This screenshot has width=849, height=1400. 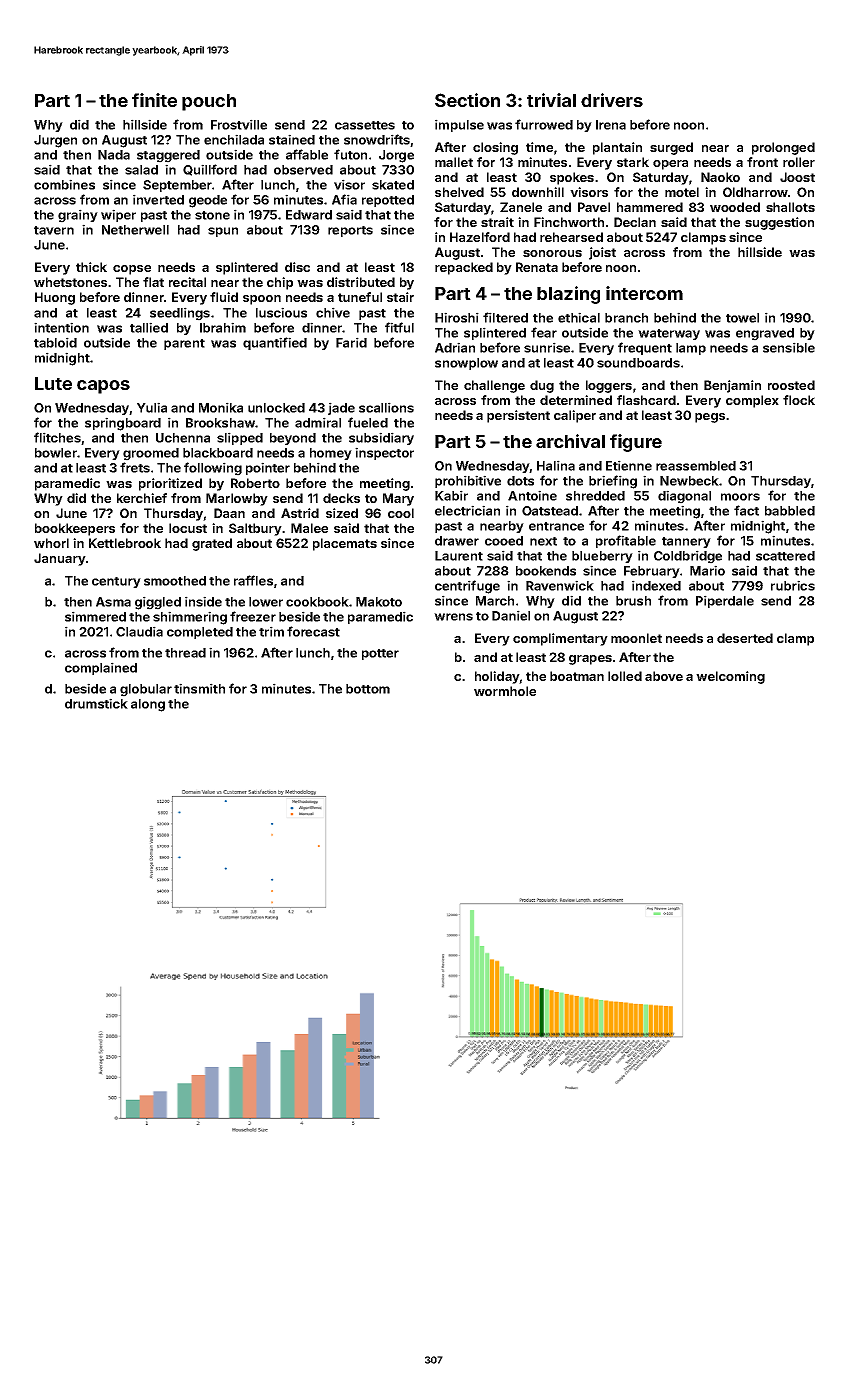 I want to click on distributed, so click(x=361, y=282).
